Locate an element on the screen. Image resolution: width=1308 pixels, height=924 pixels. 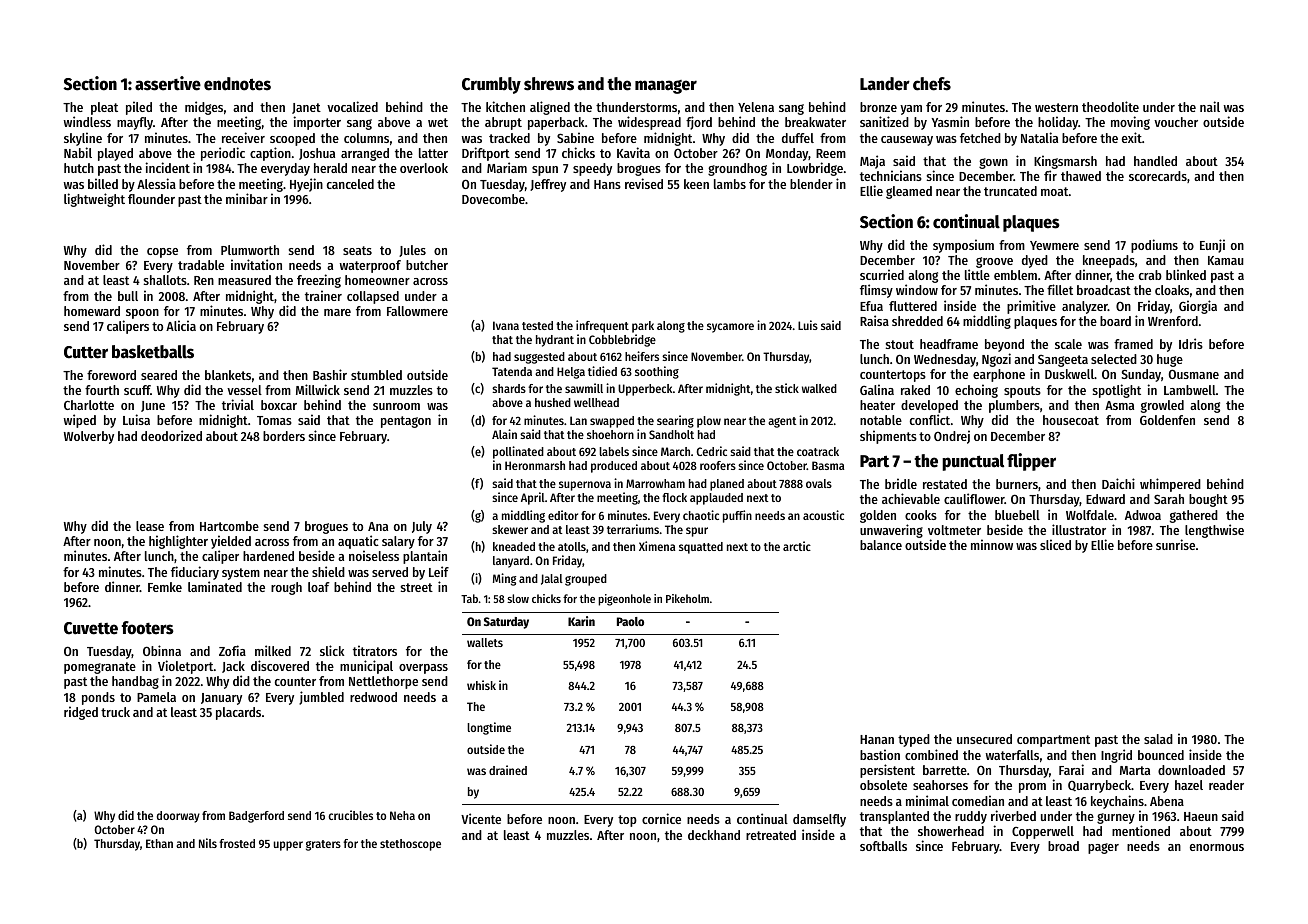
lease is located at coordinates (150, 526).
